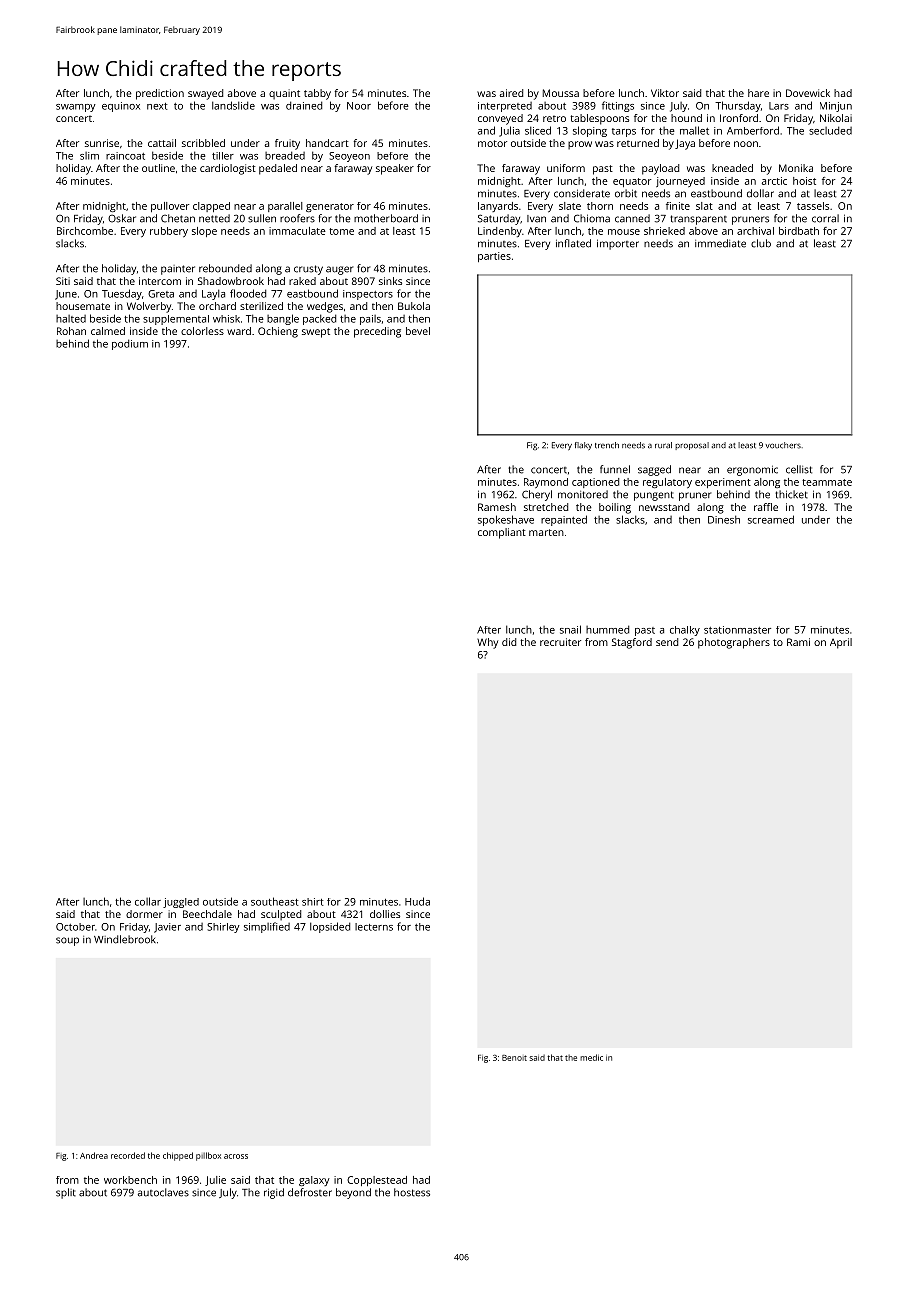  I want to click on prediction, so click(160, 94).
